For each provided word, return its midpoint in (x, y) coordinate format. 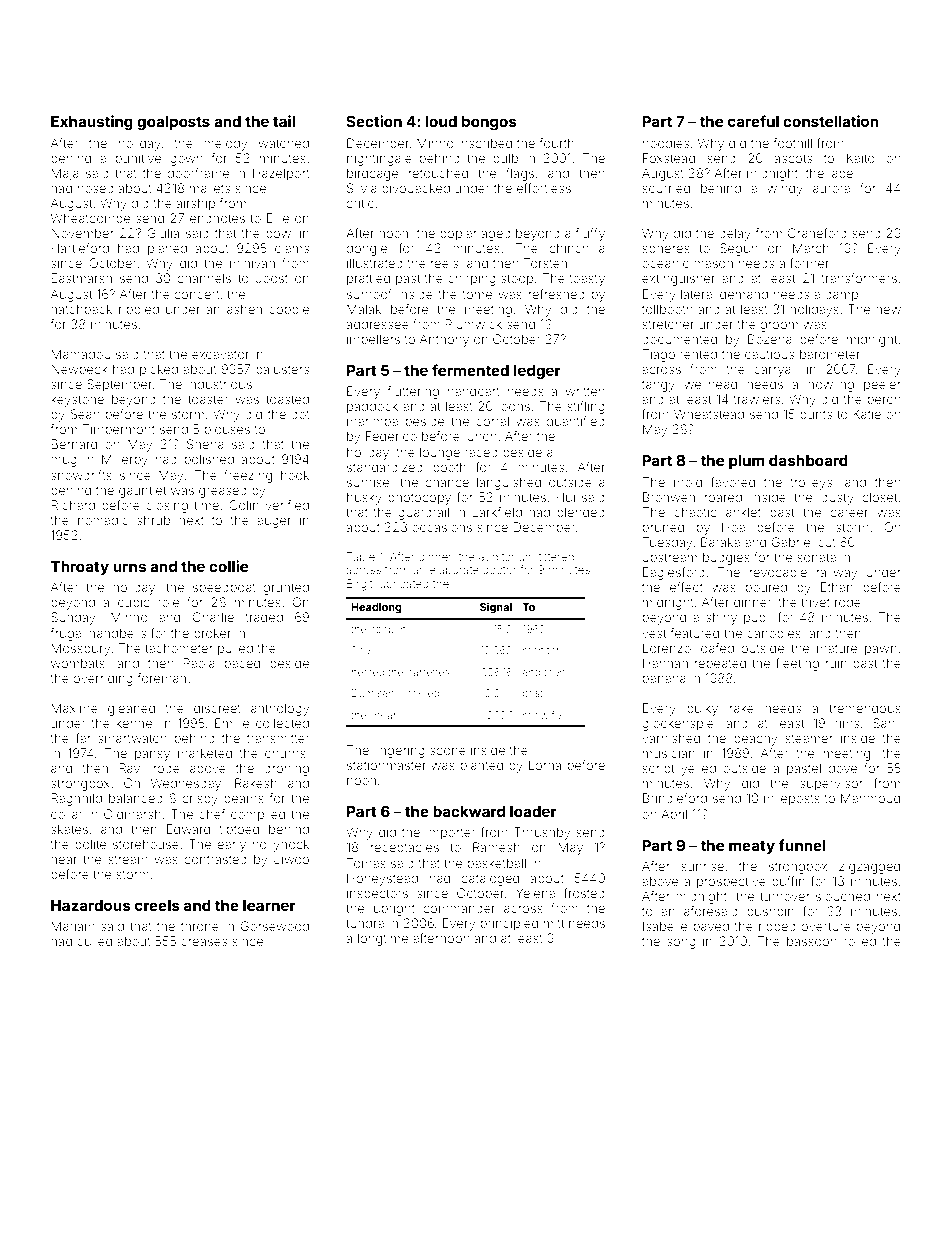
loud (441, 121)
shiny (721, 618)
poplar (458, 234)
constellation (831, 121)
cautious (769, 354)
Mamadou (81, 354)
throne (200, 926)
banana (664, 678)
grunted (286, 588)
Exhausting (92, 123)
